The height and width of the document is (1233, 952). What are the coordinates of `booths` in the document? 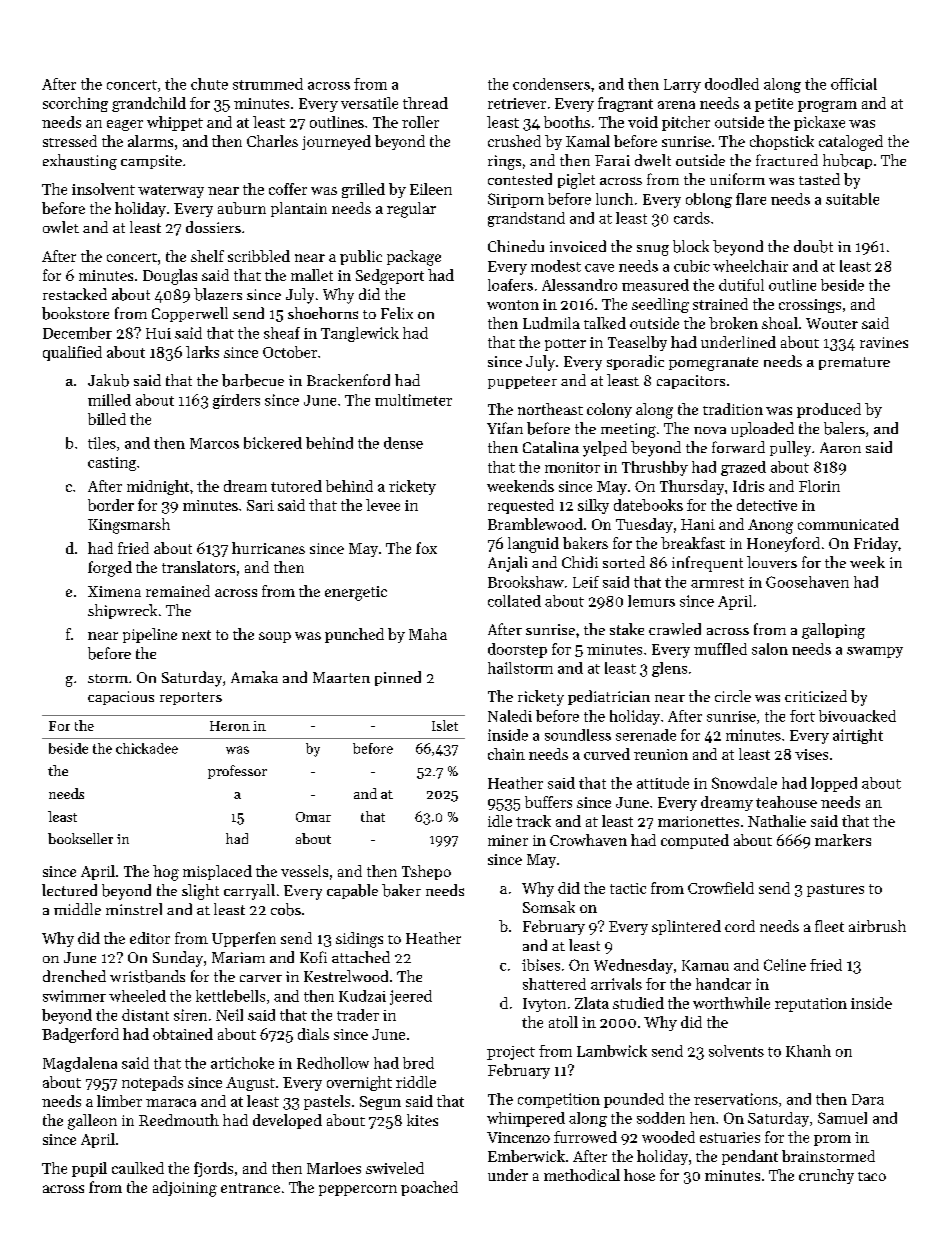 It's located at (567, 122).
